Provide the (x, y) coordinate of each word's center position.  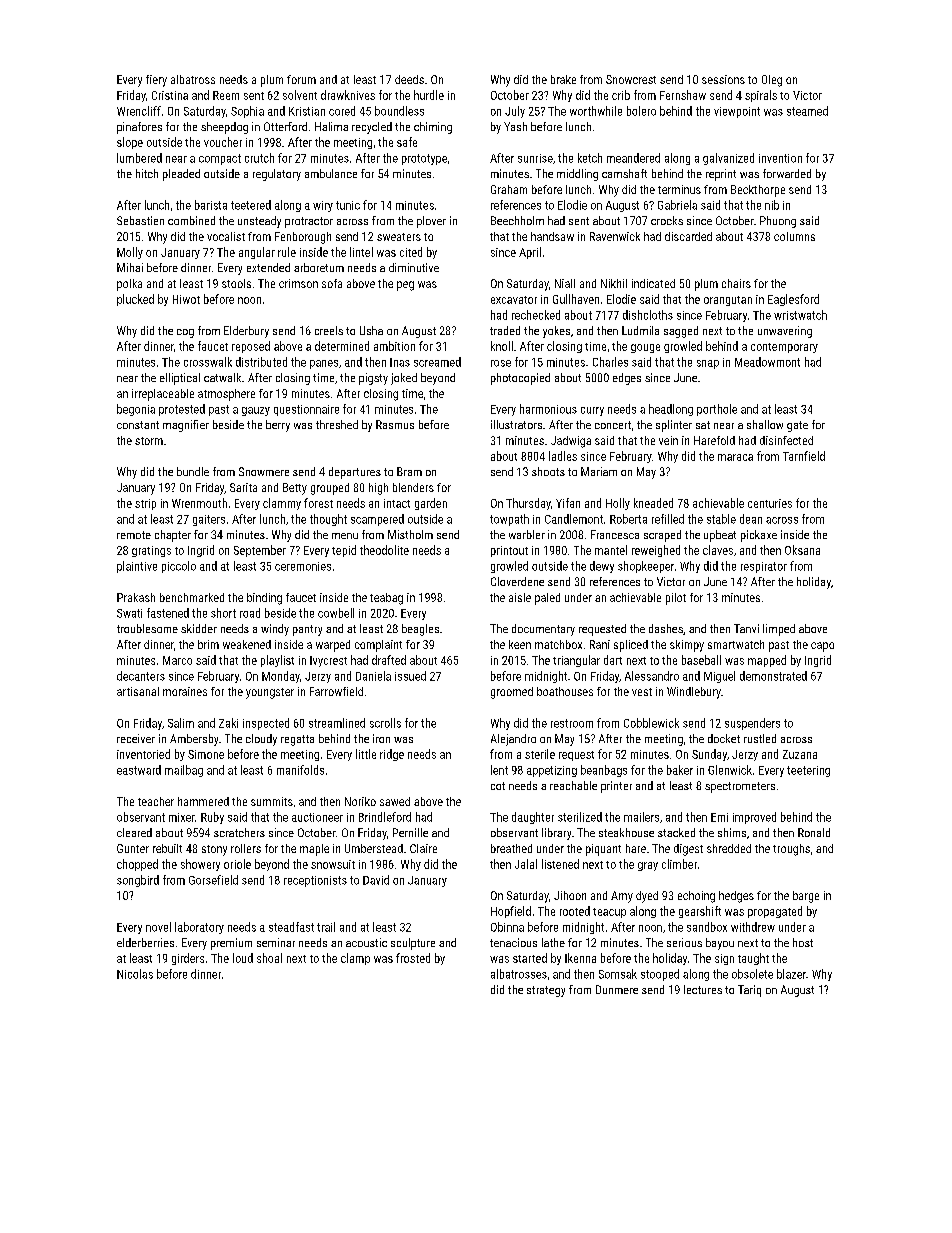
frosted (413, 958)
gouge (645, 348)
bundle (193, 471)
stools (236, 283)
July (515, 112)
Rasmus (395, 424)
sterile (540, 754)
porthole (717, 410)
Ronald (814, 832)
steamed (807, 111)
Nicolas (135, 974)
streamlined (337, 723)
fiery (156, 81)
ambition (394, 346)
